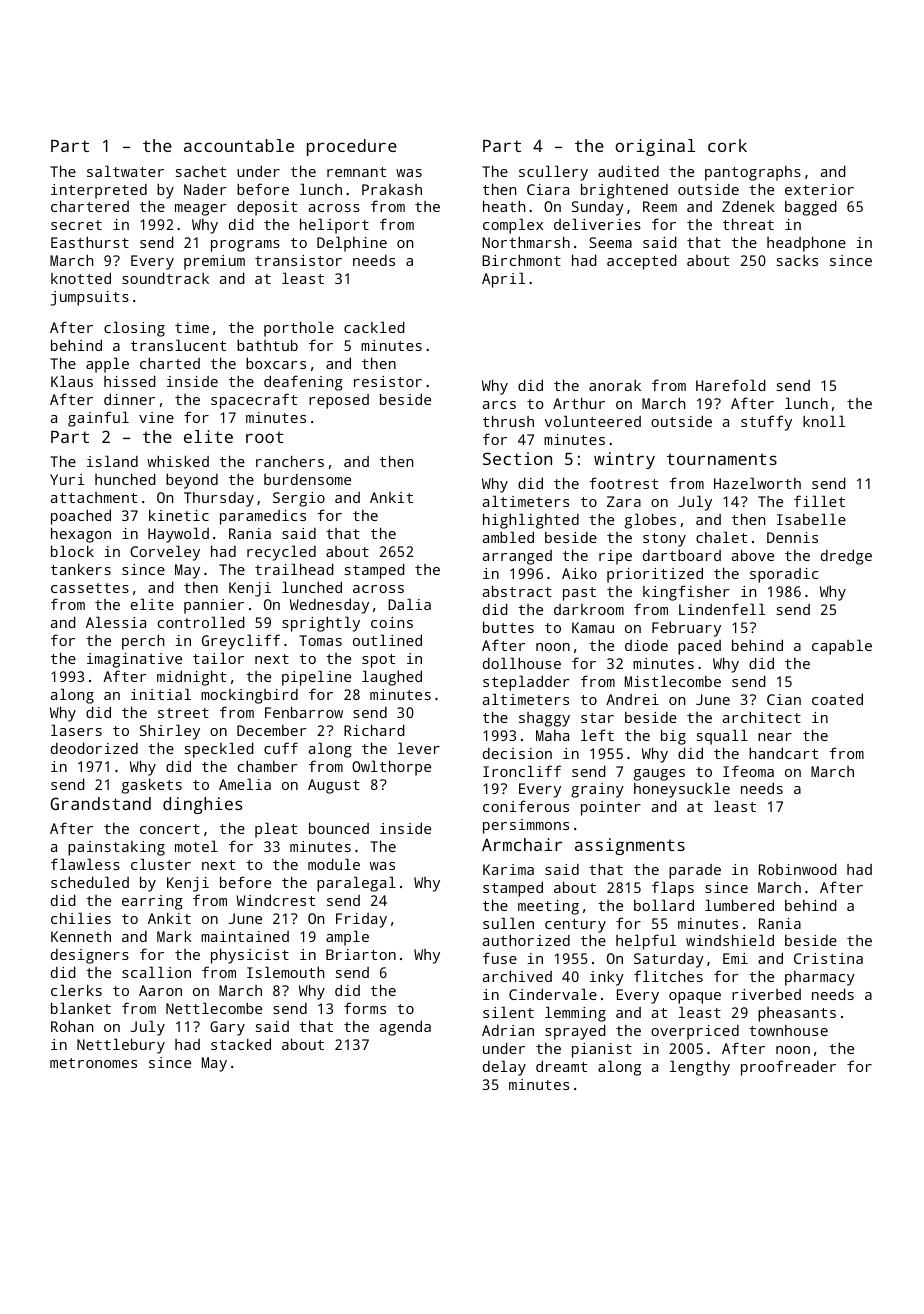  I want to click on lengthy, so click(700, 1068).
